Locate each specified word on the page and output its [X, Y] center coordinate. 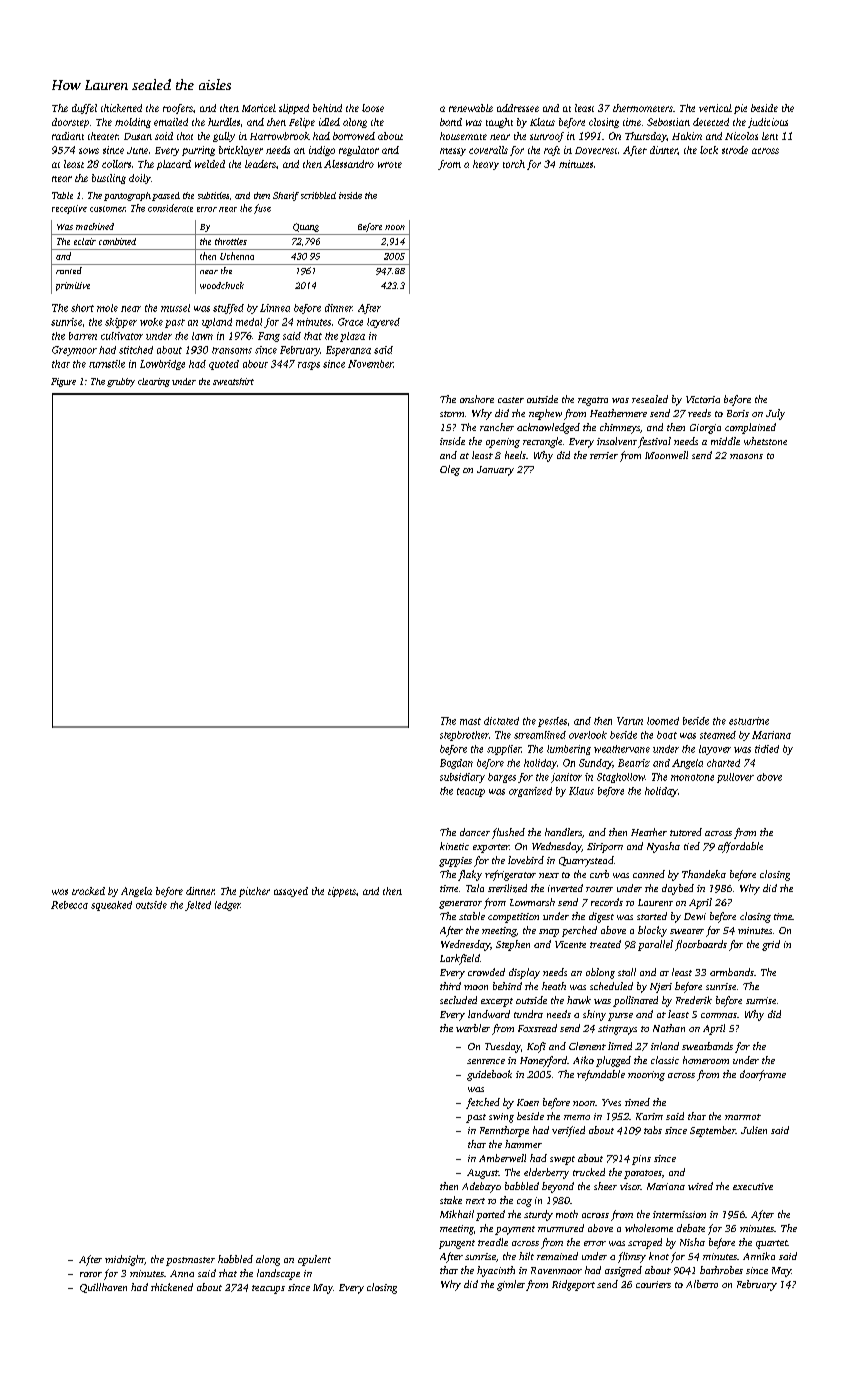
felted [198, 906]
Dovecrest [596, 150]
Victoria [703, 399]
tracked [88, 891]
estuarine [749, 721]
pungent [457, 1244]
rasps [309, 366]
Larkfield [460, 959]
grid [771, 945]
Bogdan [456, 764]
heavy [486, 165]
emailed [171, 122]
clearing [154, 382]
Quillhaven [103, 1288]
